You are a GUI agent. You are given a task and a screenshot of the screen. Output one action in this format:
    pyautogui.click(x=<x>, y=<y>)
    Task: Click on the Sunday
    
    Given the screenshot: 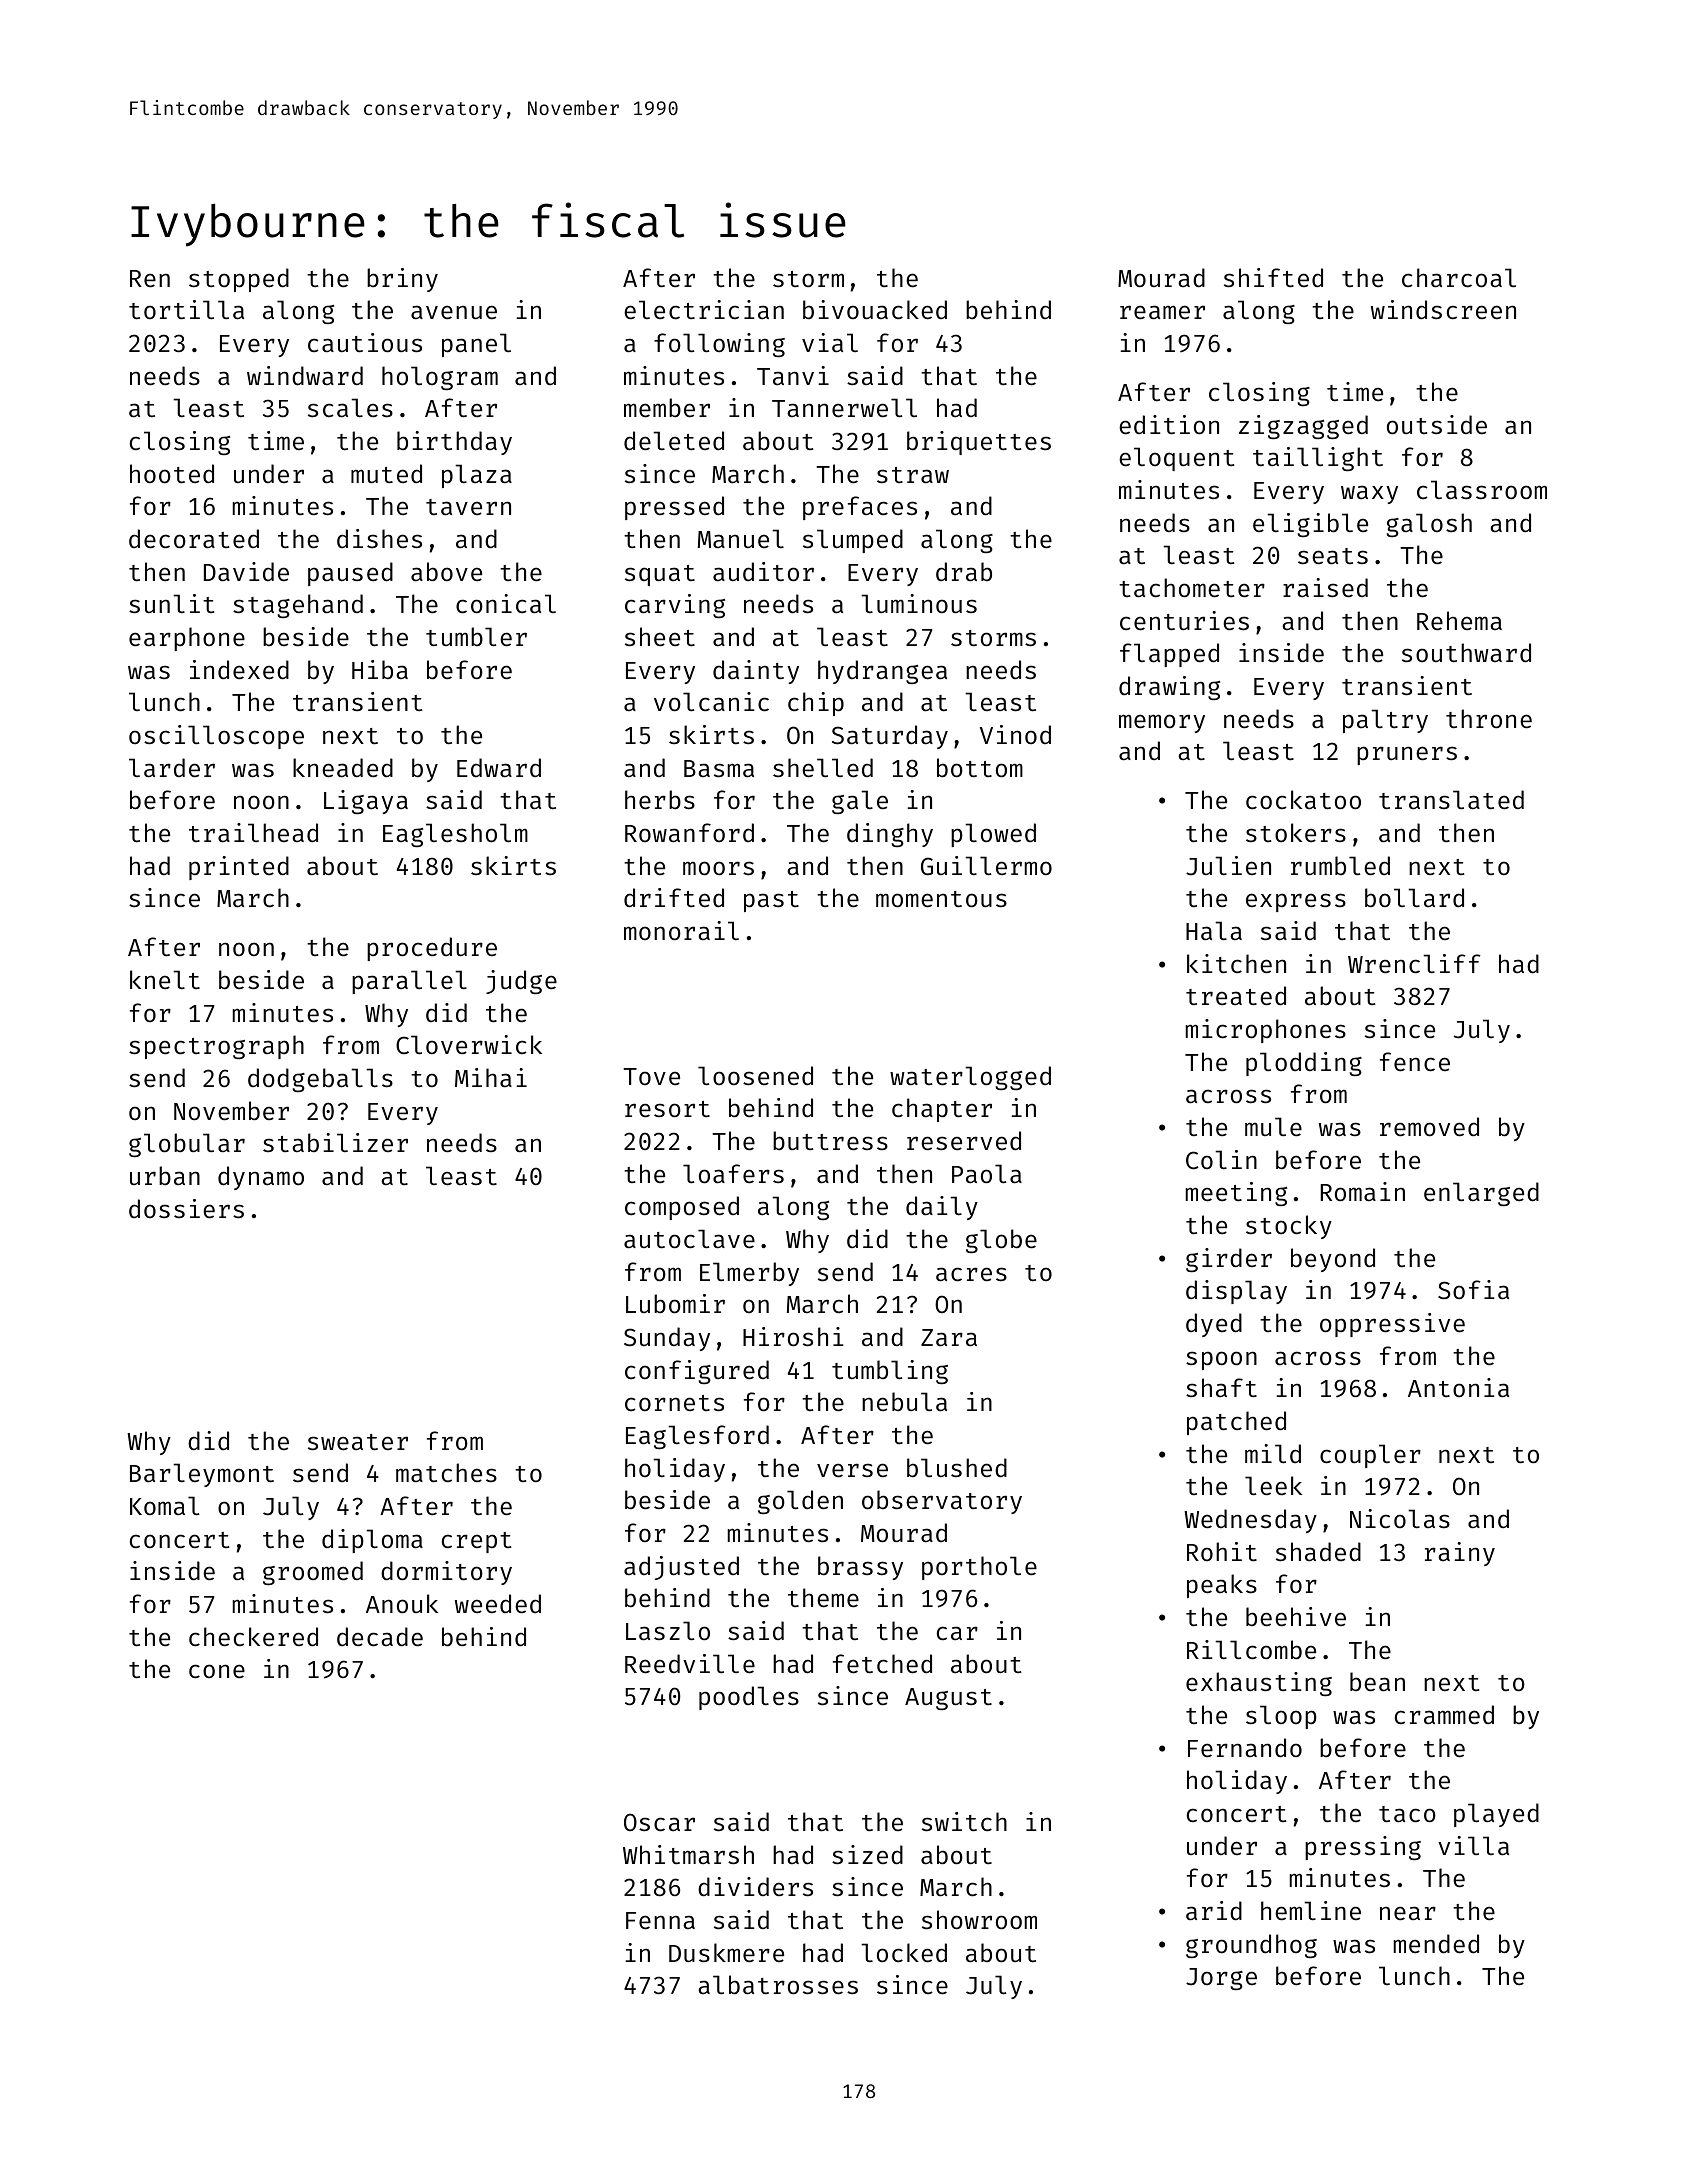 What is the action you would take?
    pyautogui.click(x=667, y=1339)
